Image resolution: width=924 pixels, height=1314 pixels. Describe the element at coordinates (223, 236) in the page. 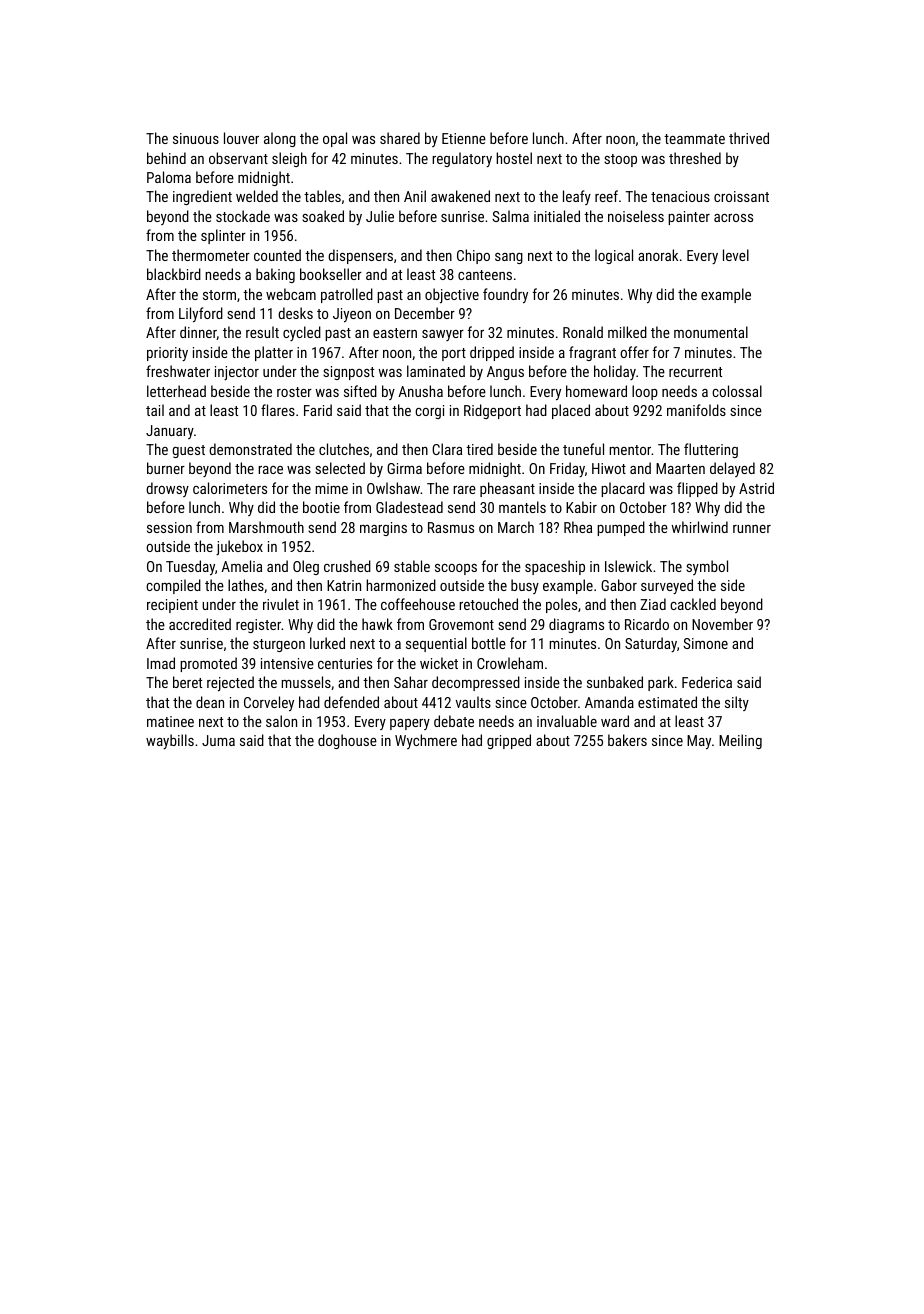

I see `splinter` at that location.
